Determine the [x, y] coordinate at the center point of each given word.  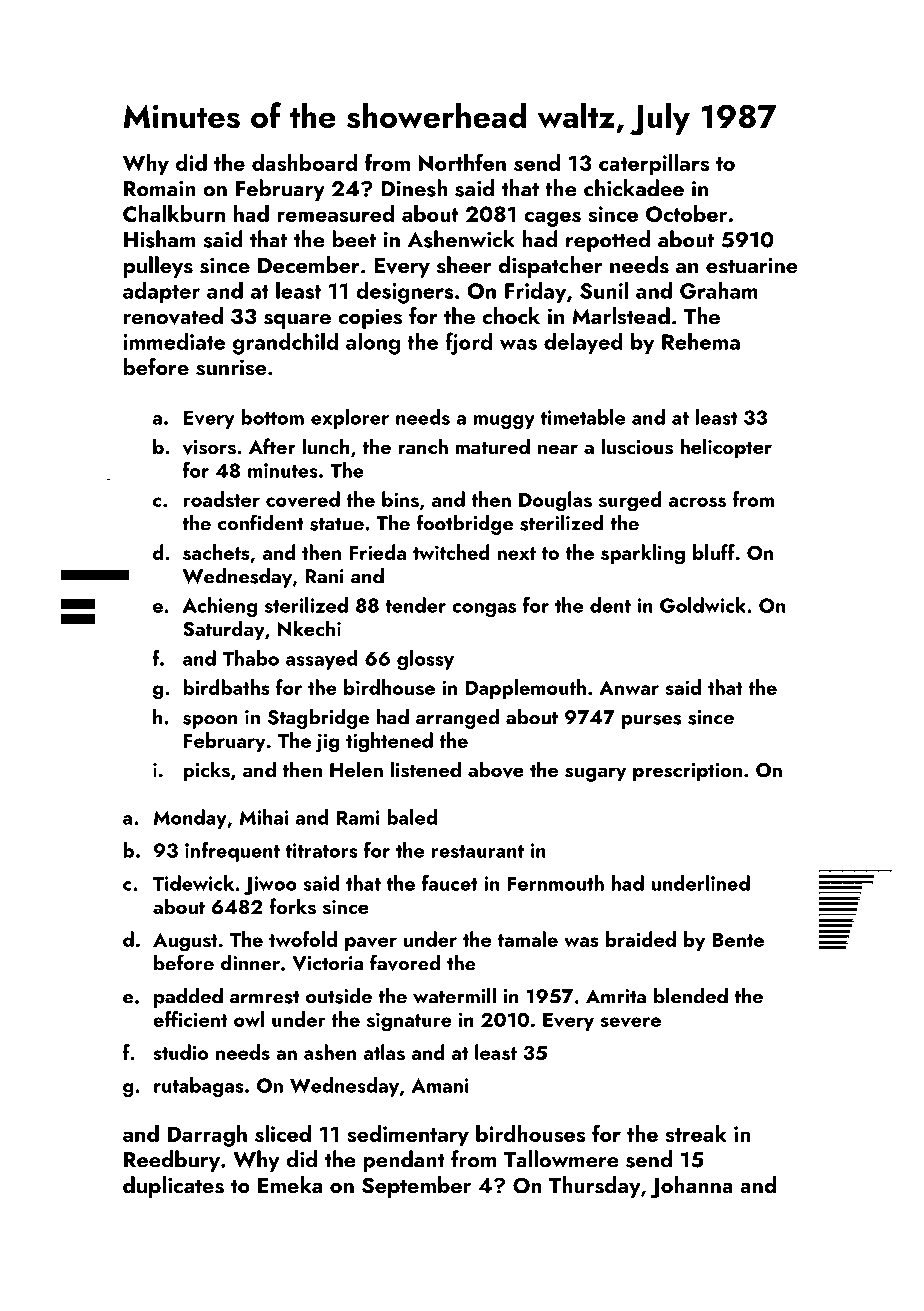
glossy [425, 660]
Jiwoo [270, 885]
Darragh [207, 1136]
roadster [222, 499]
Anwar [629, 687]
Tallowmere [561, 1159]
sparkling [643, 554]
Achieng [220, 607]
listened [426, 769]
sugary [595, 774]
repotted [608, 241]
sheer [464, 265]
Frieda [377, 552]
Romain [160, 189]
